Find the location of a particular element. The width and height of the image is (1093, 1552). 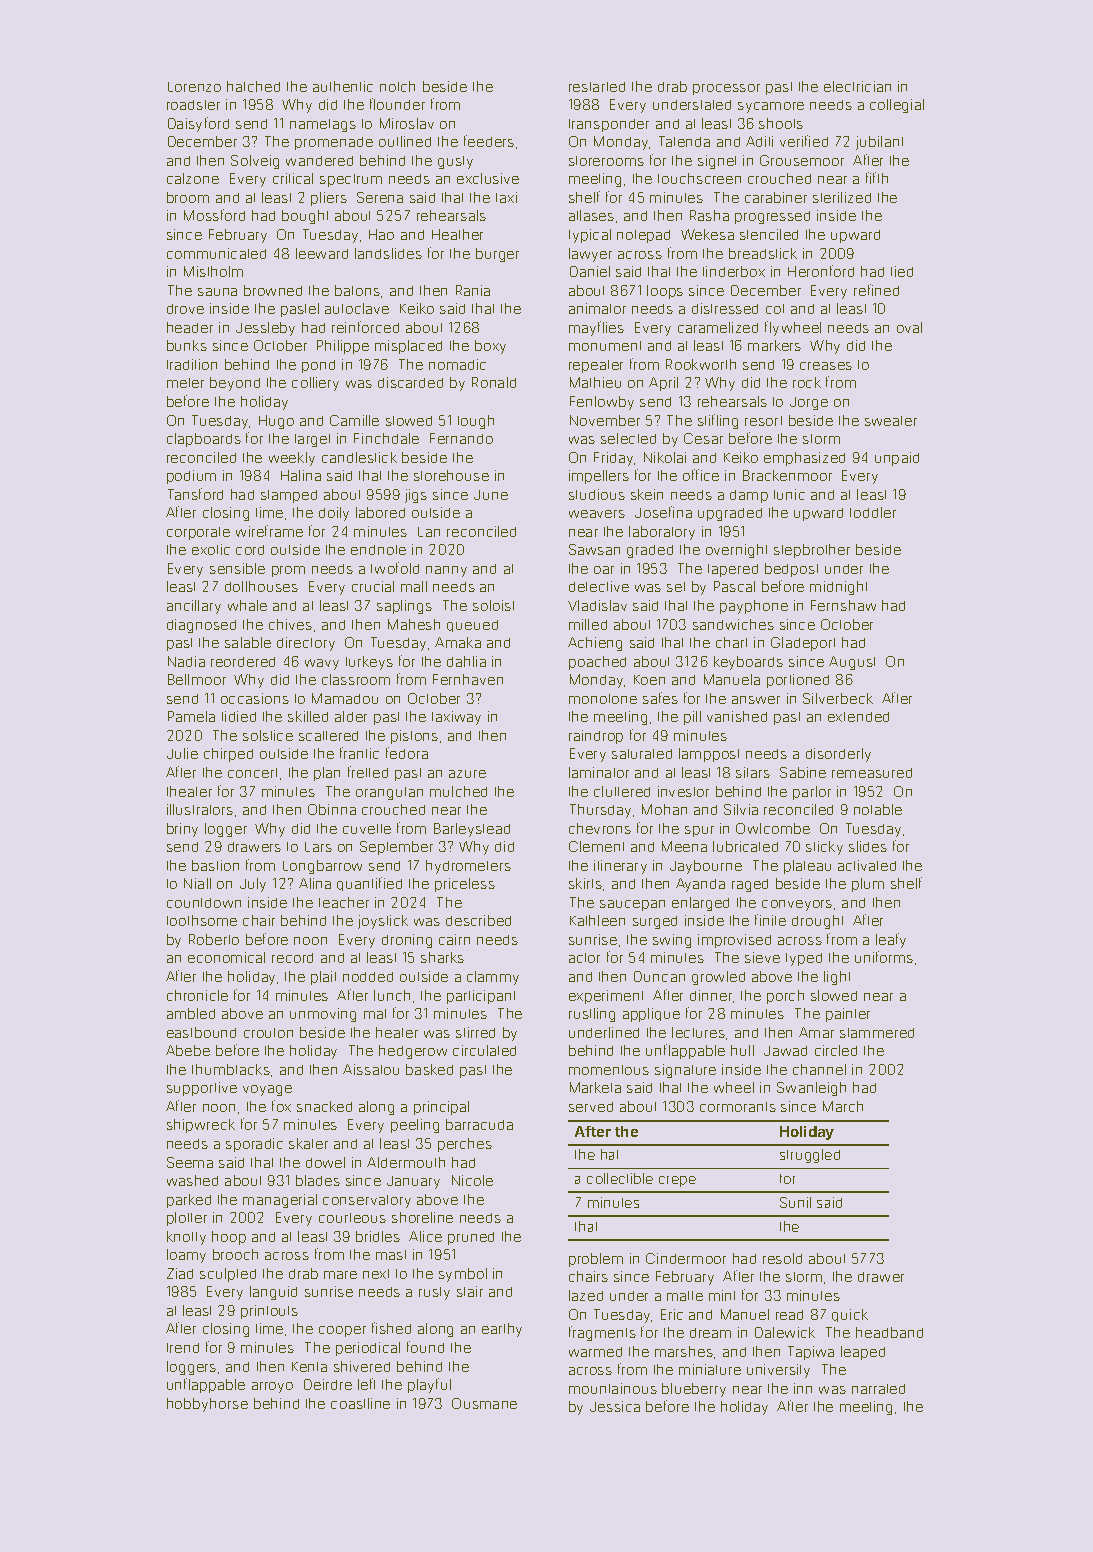

ancillary is located at coordinates (194, 607).
